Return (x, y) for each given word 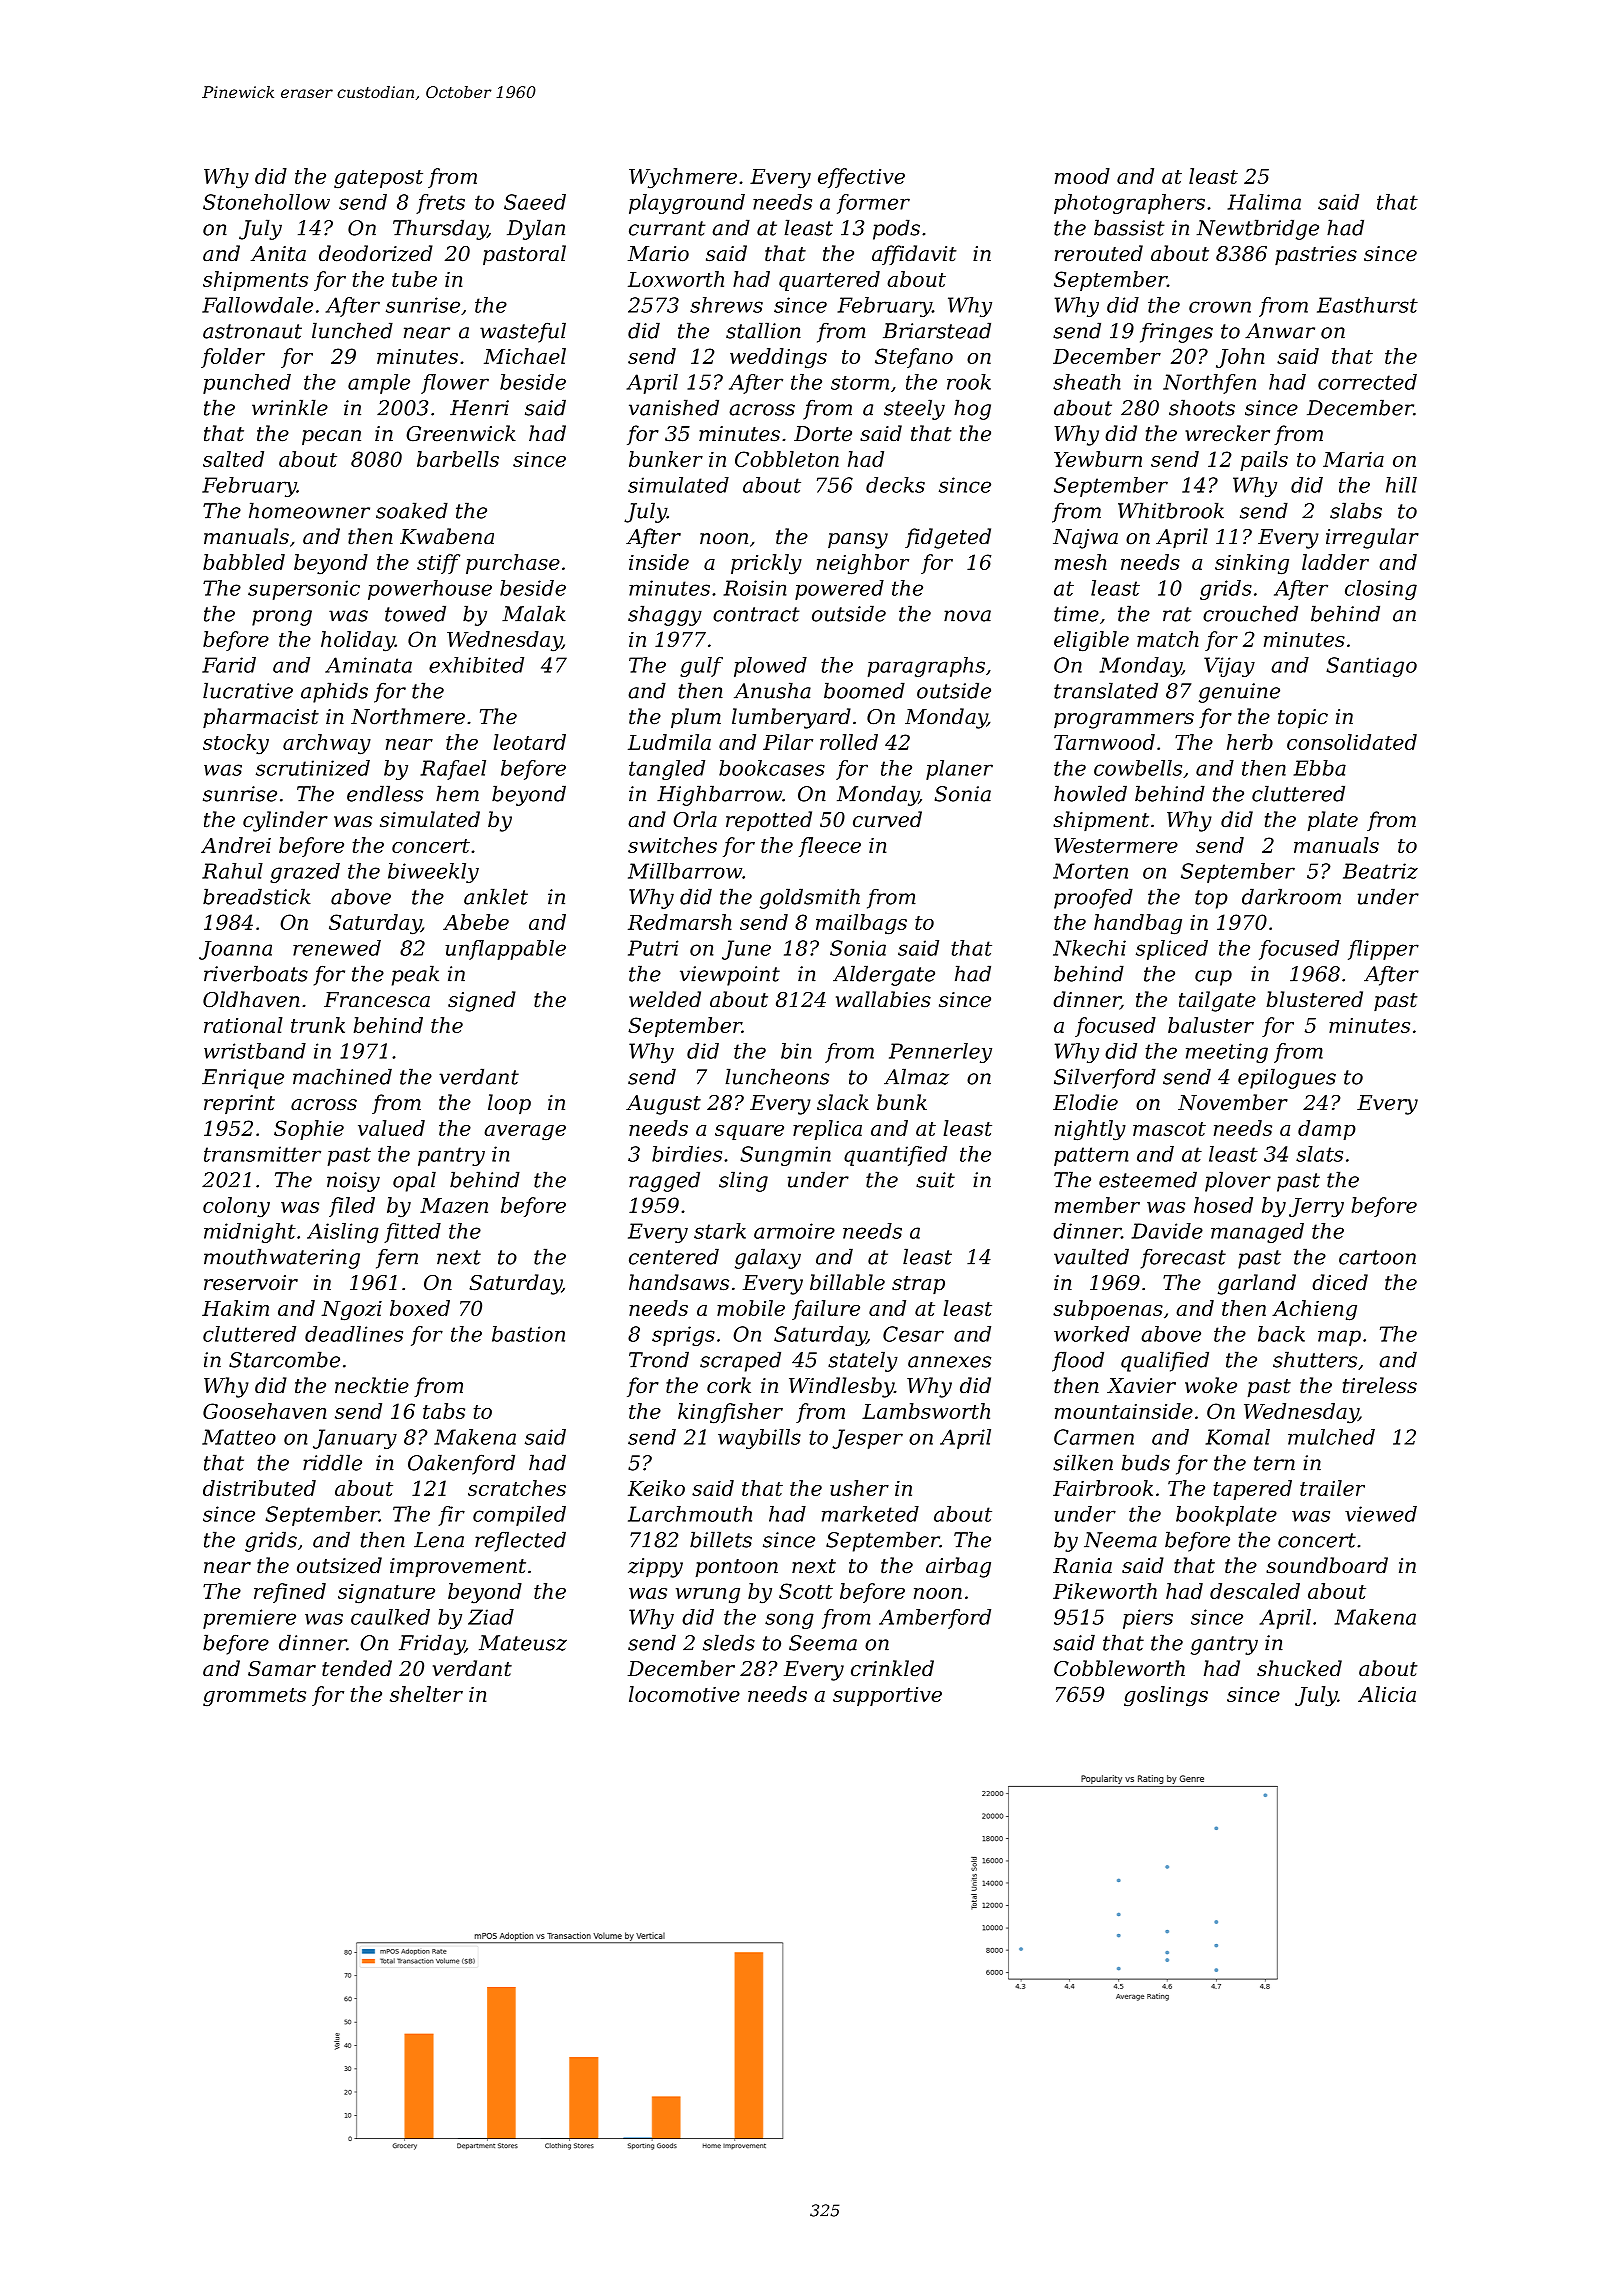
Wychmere (683, 178)
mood (1082, 176)
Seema (823, 1643)
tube (414, 279)
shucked (1299, 1668)
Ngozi (351, 1311)
